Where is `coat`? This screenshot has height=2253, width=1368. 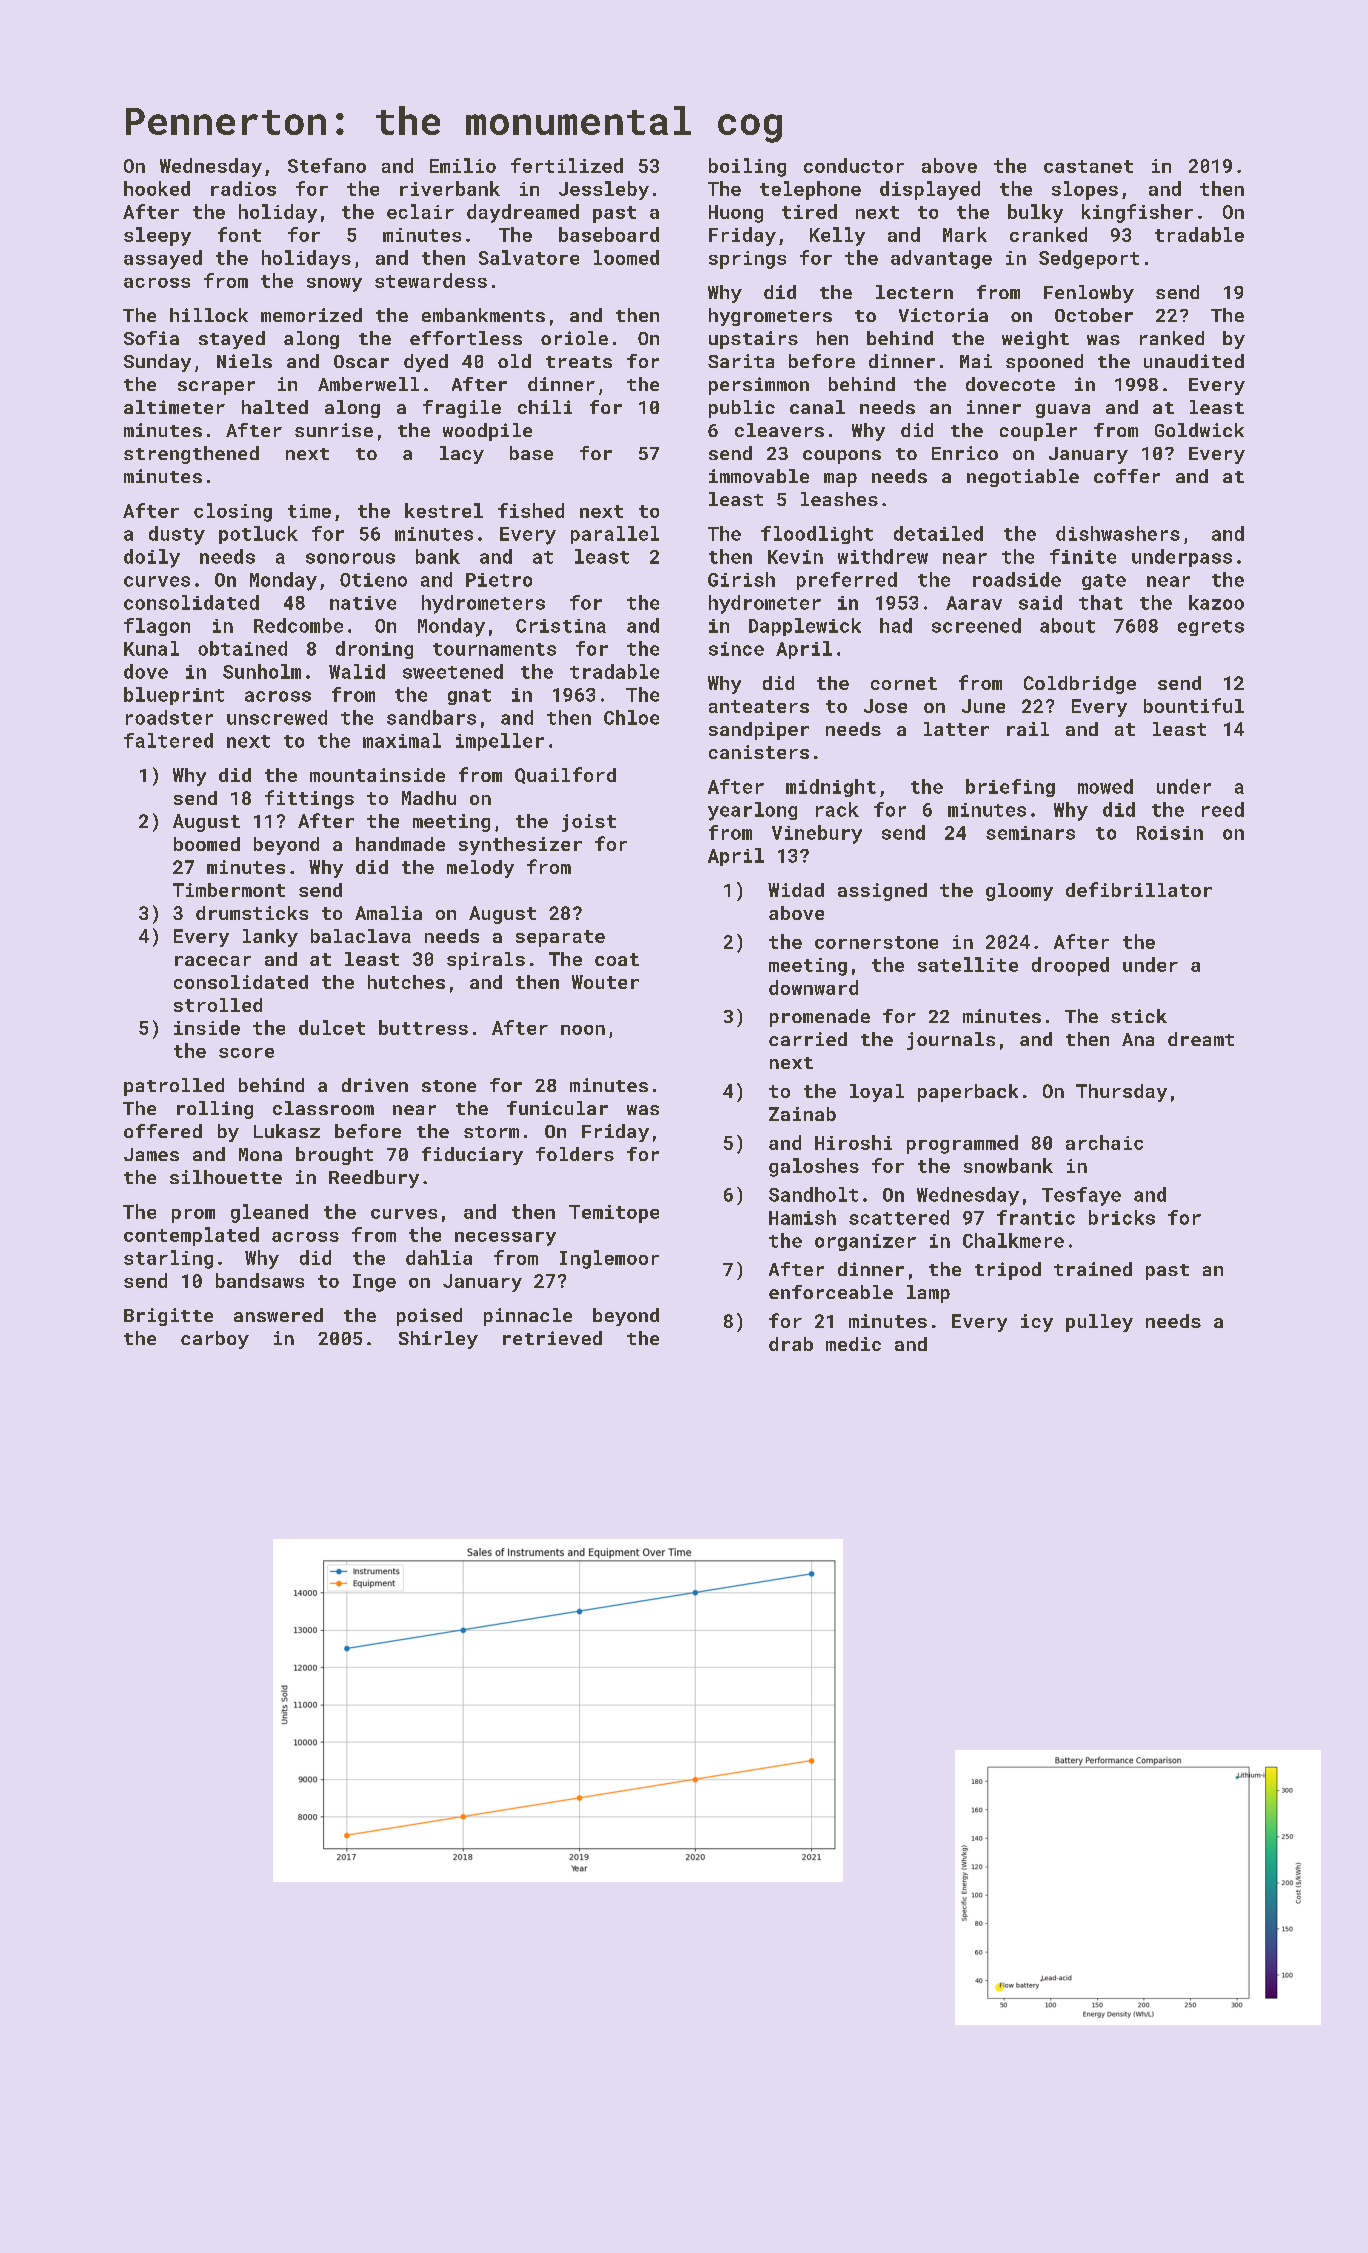 coat is located at coordinates (617, 959).
